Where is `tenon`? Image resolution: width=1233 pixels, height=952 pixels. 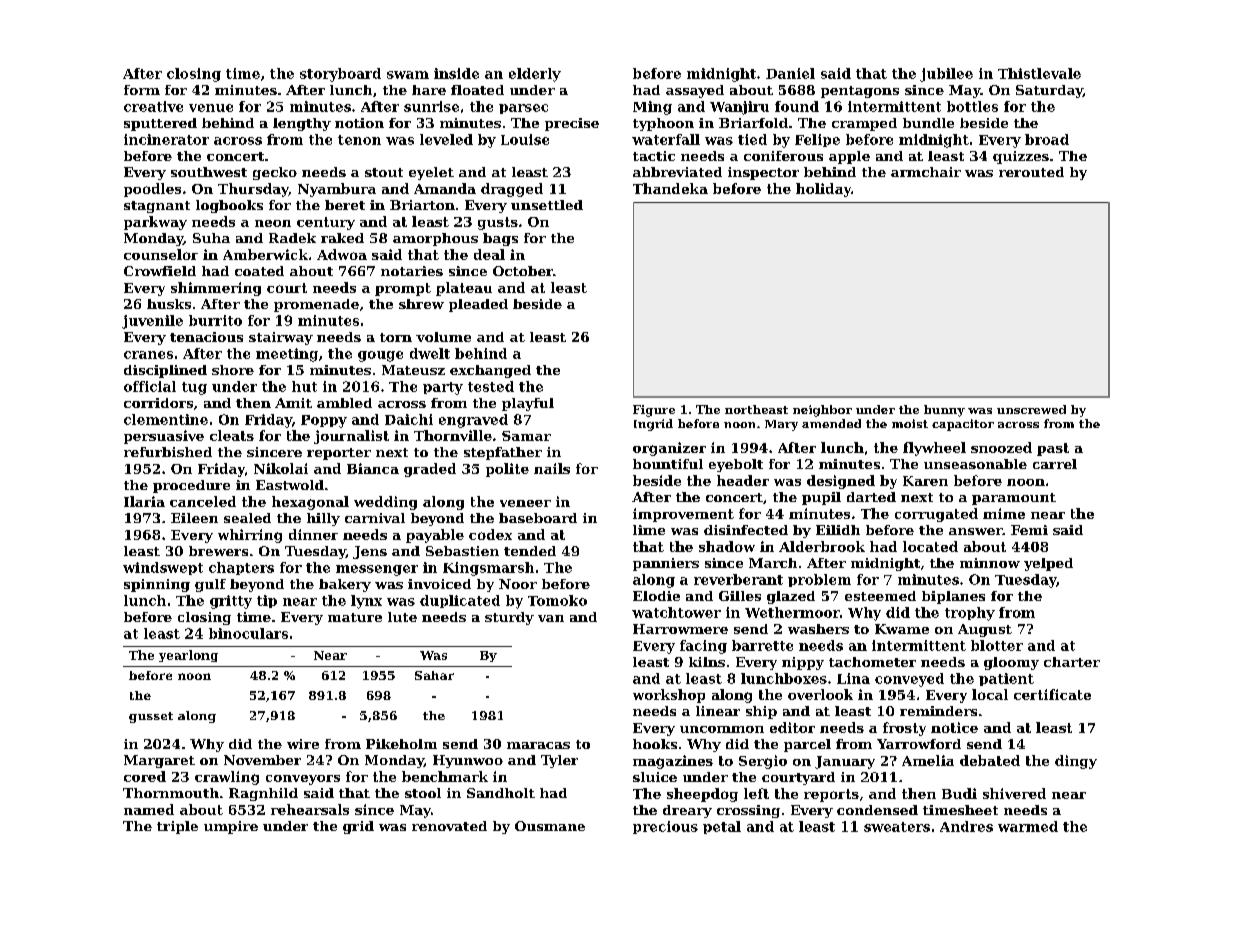 tenon is located at coordinates (359, 140).
